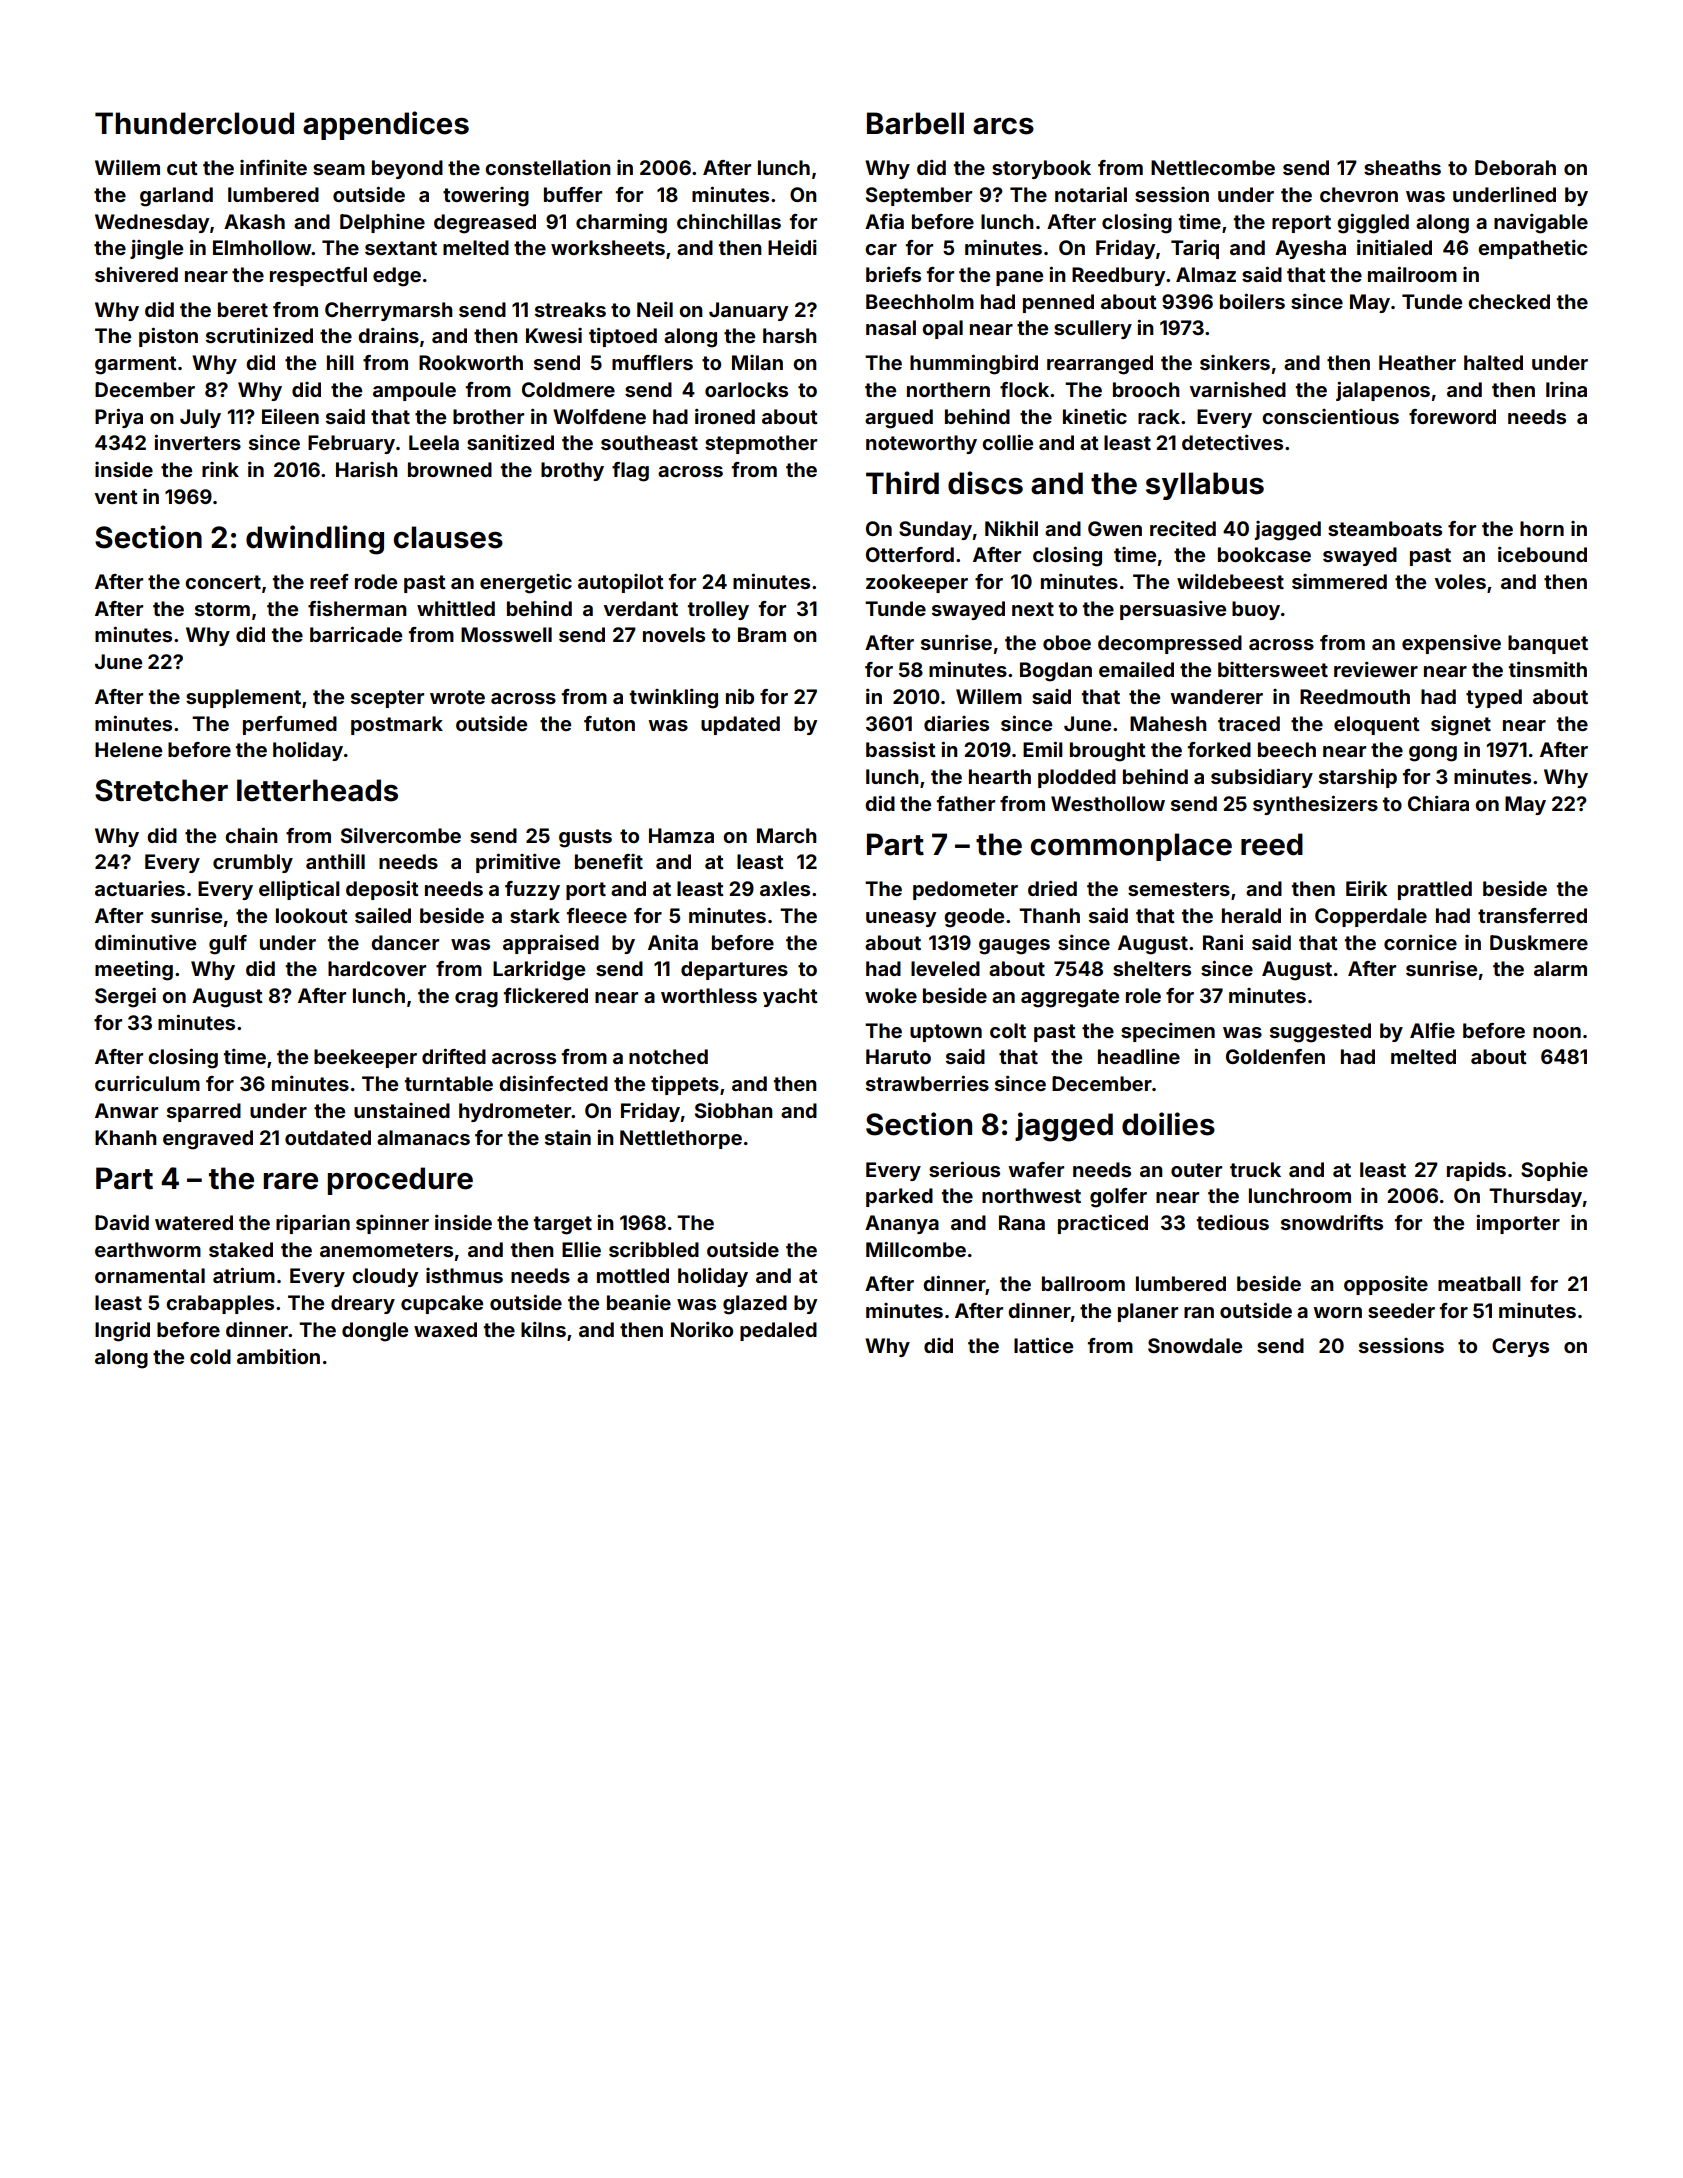  I want to click on kilns, so click(543, 1329).
